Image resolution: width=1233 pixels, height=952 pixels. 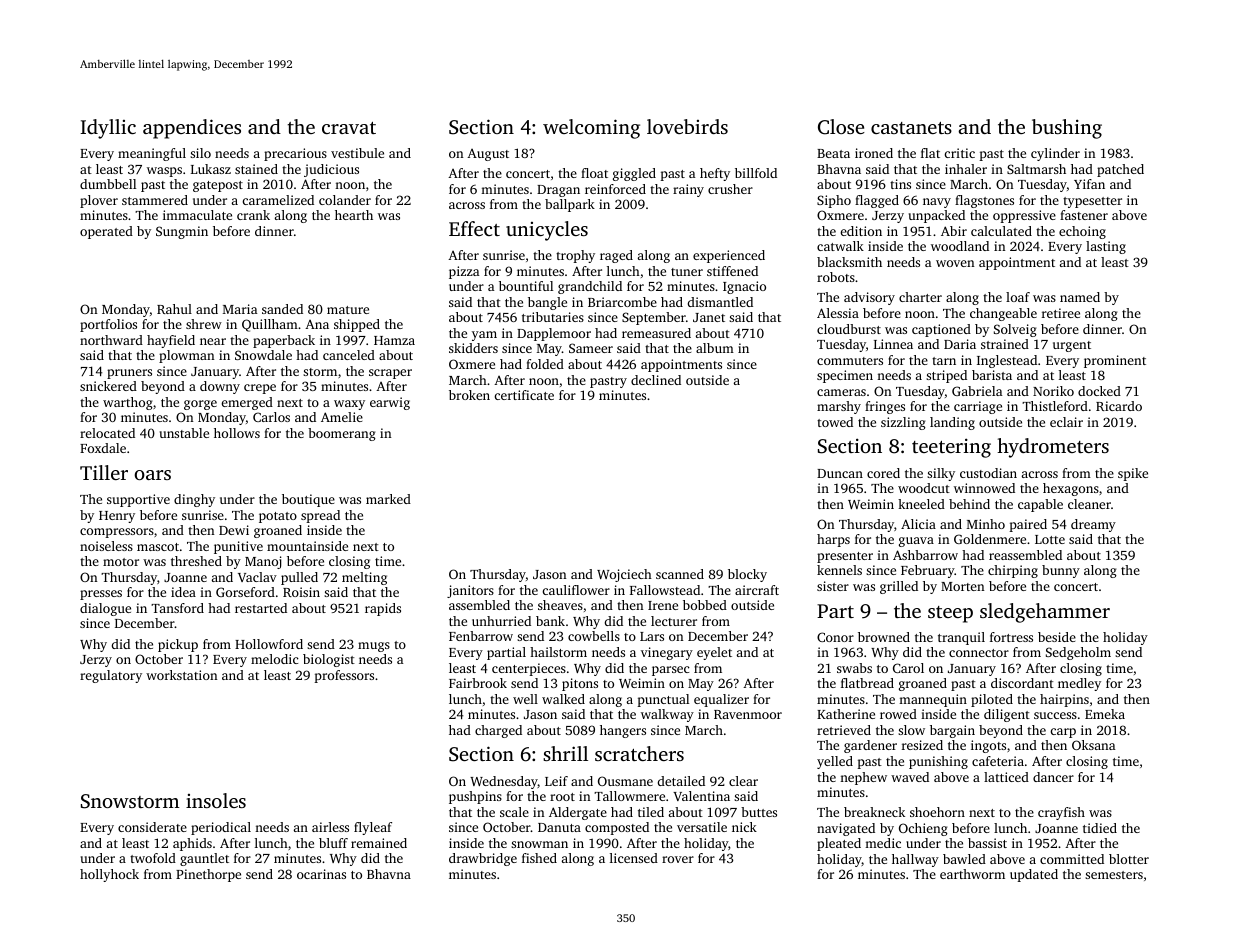 What do you see at coordinates (109, 875) in the page?
I see `hollyhock` at bounding box center [109, 875].
